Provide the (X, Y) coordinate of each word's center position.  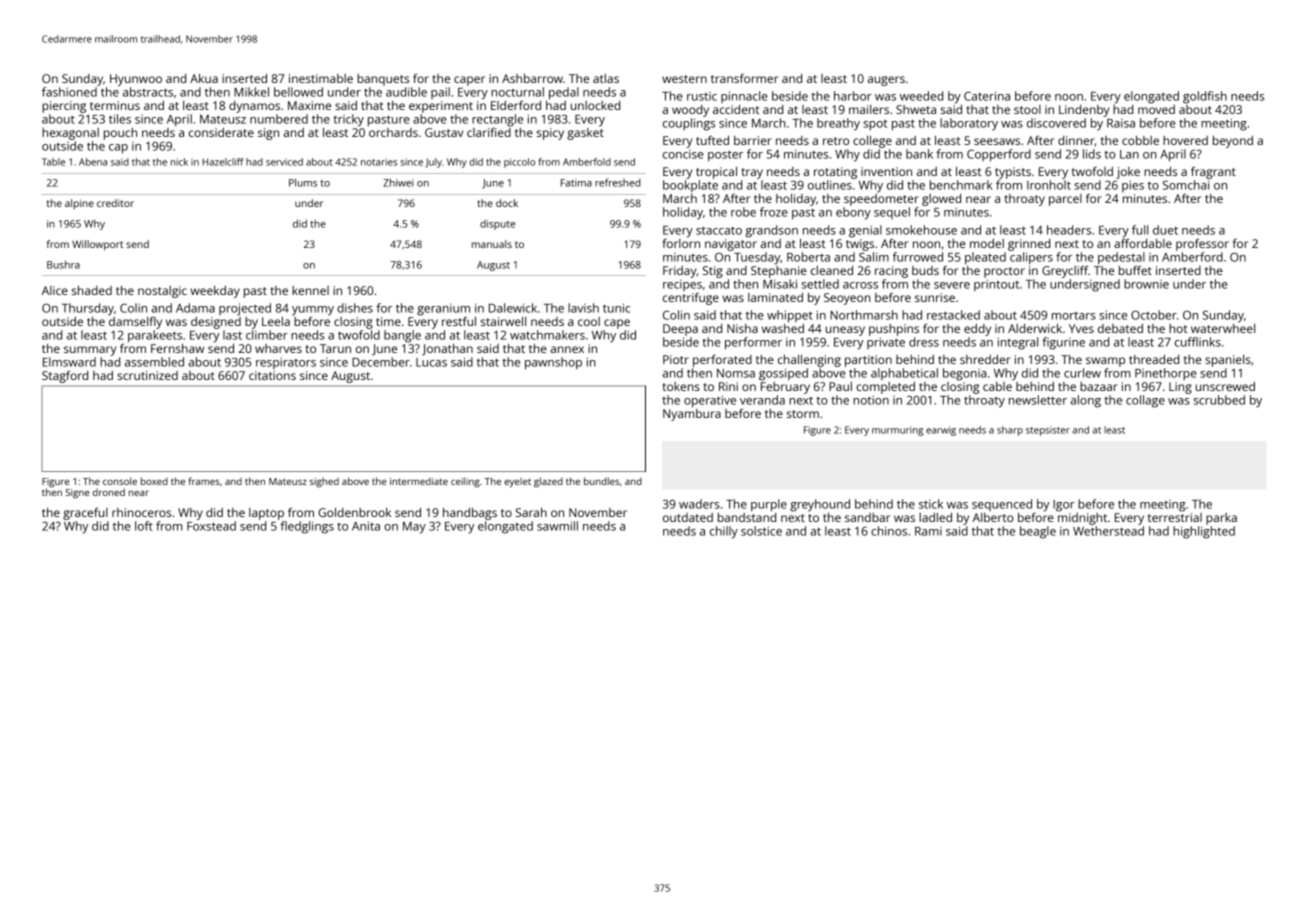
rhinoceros (141, 512)
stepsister (1048, 431)
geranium (443, 310)
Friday (680, 272)
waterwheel (1223, 328)
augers (886, 81)
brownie (1146, 284)
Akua (204, 78)
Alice (55, 290)
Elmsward (69, 362)
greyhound (820, 505)
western (684, 79)
